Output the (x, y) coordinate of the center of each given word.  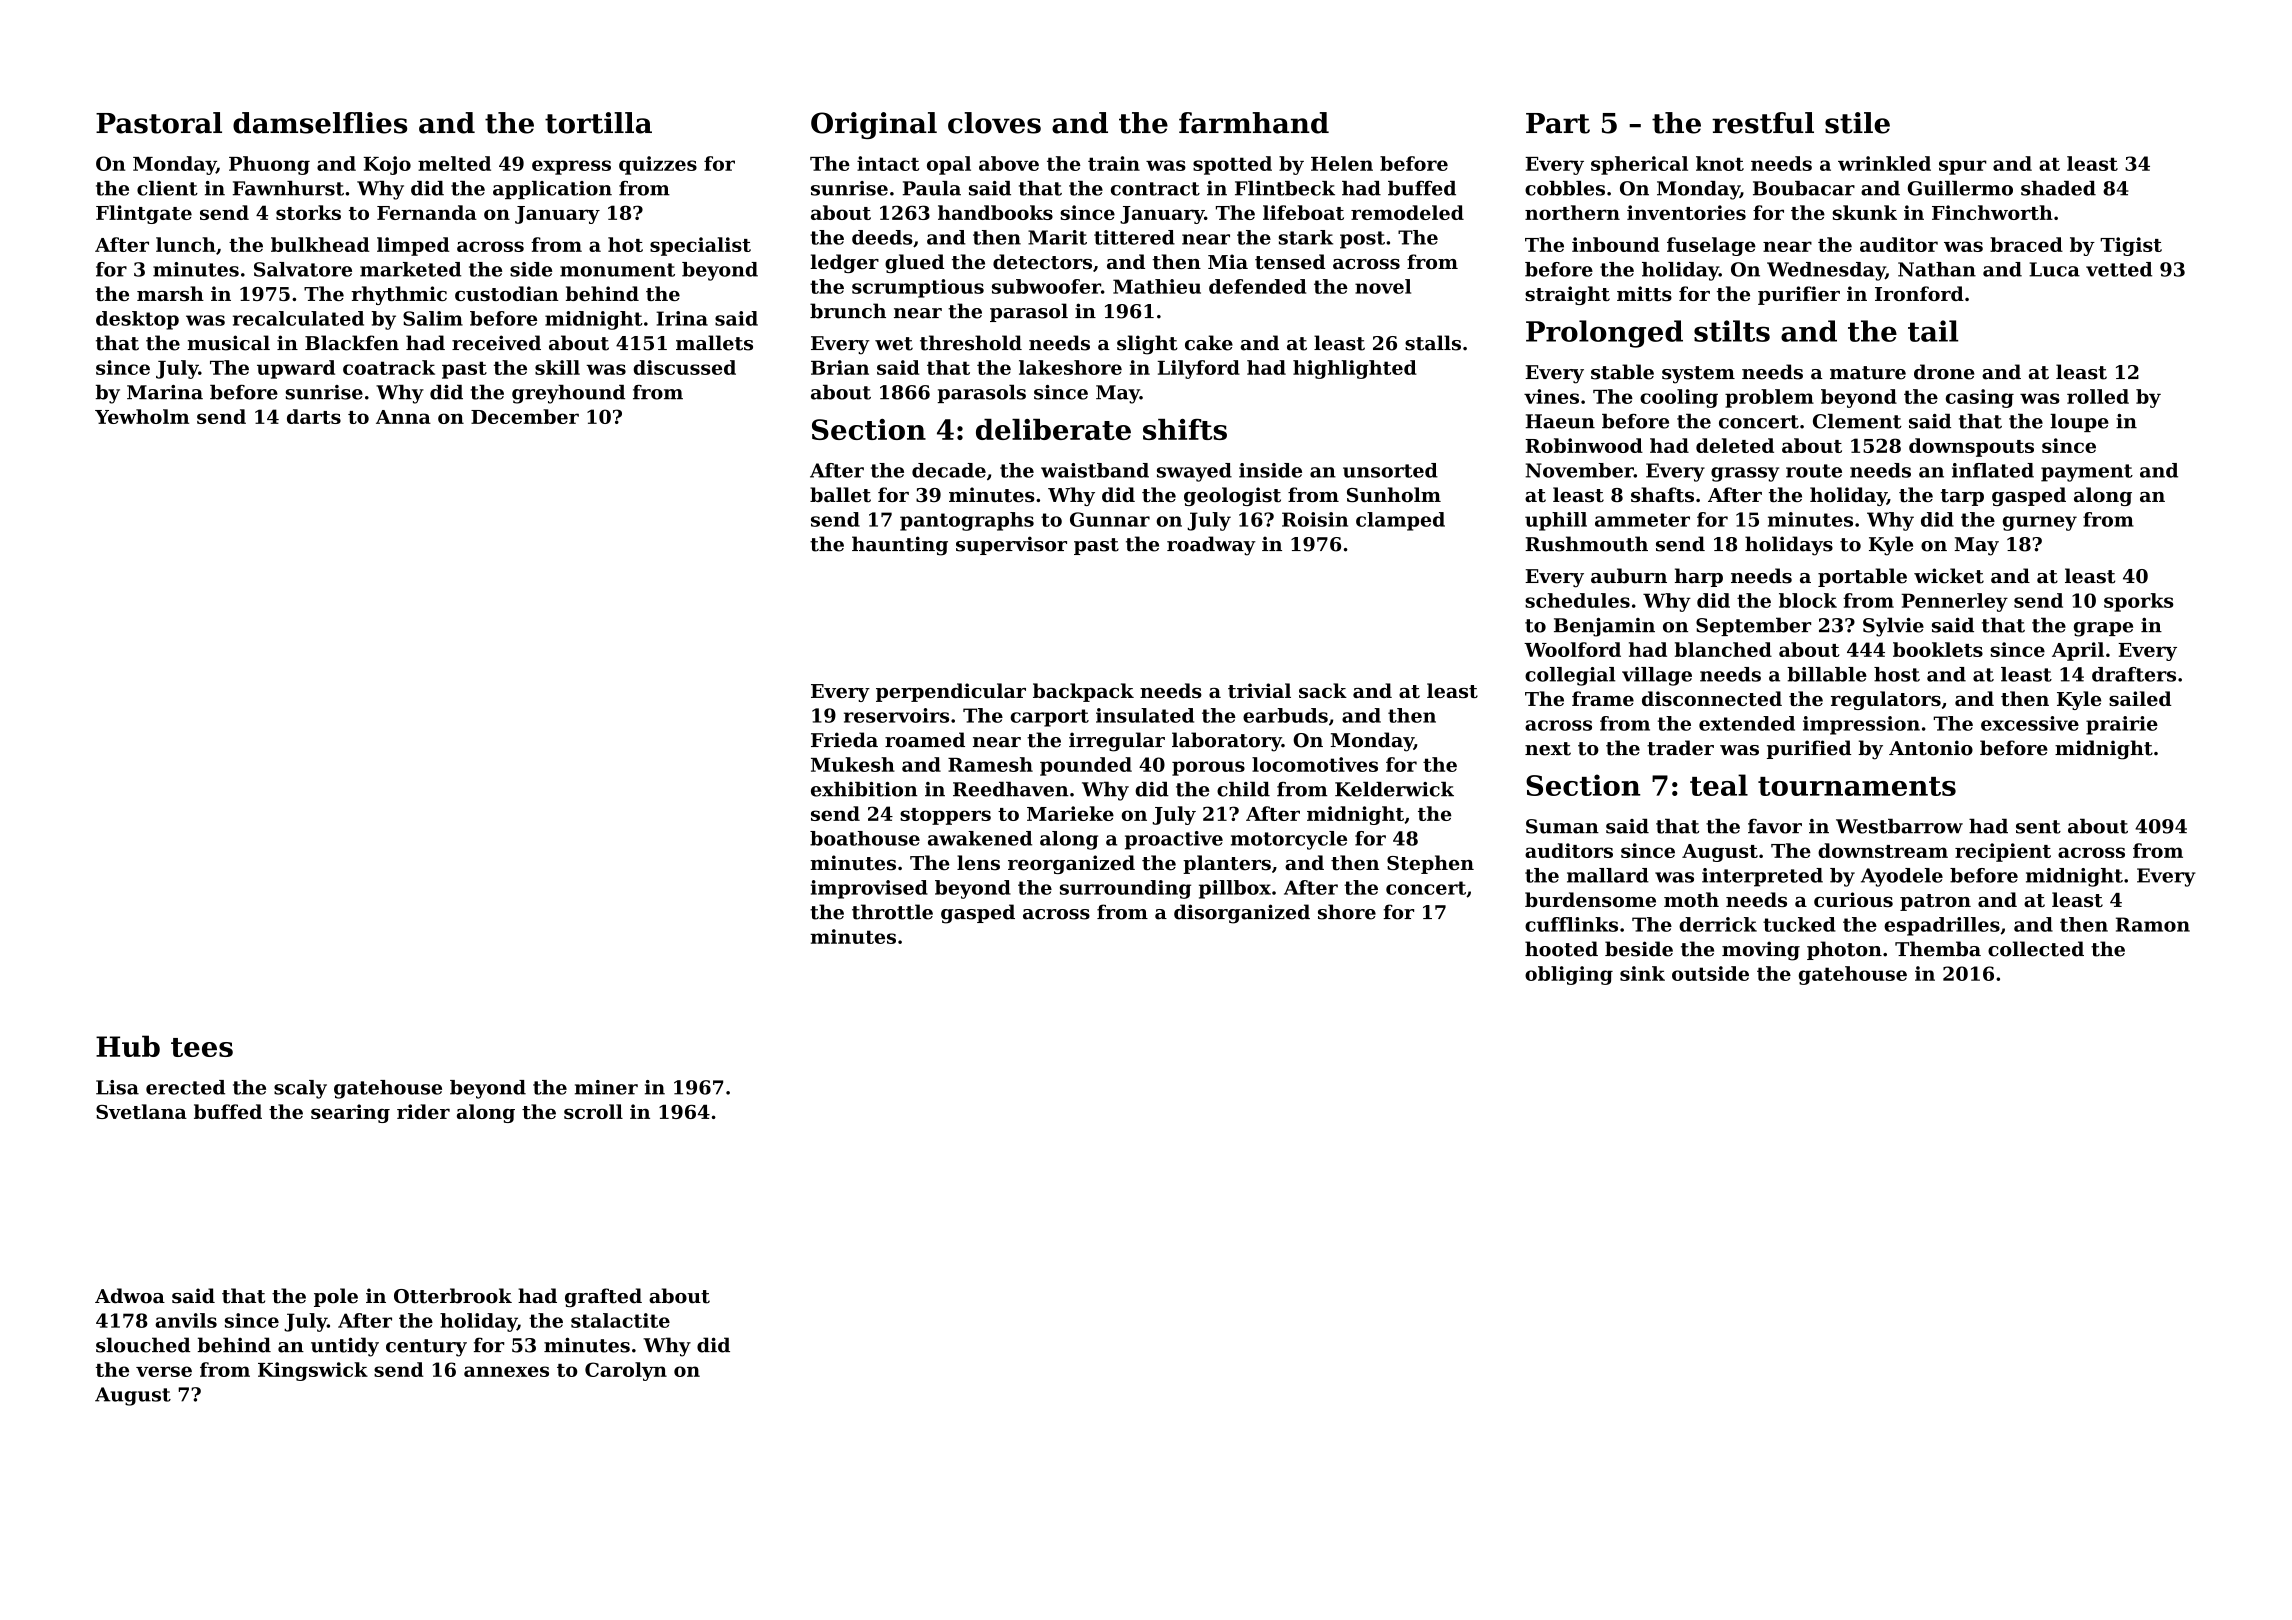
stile (1857, 123)
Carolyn (626, 1371)
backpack (1083, 692)
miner (606, 1087)
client (167, 188)
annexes (506, 1371)
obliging (1569, 975)
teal (1719, 785)
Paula (932, 188)
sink (1642, 973)
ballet (840, 494)
